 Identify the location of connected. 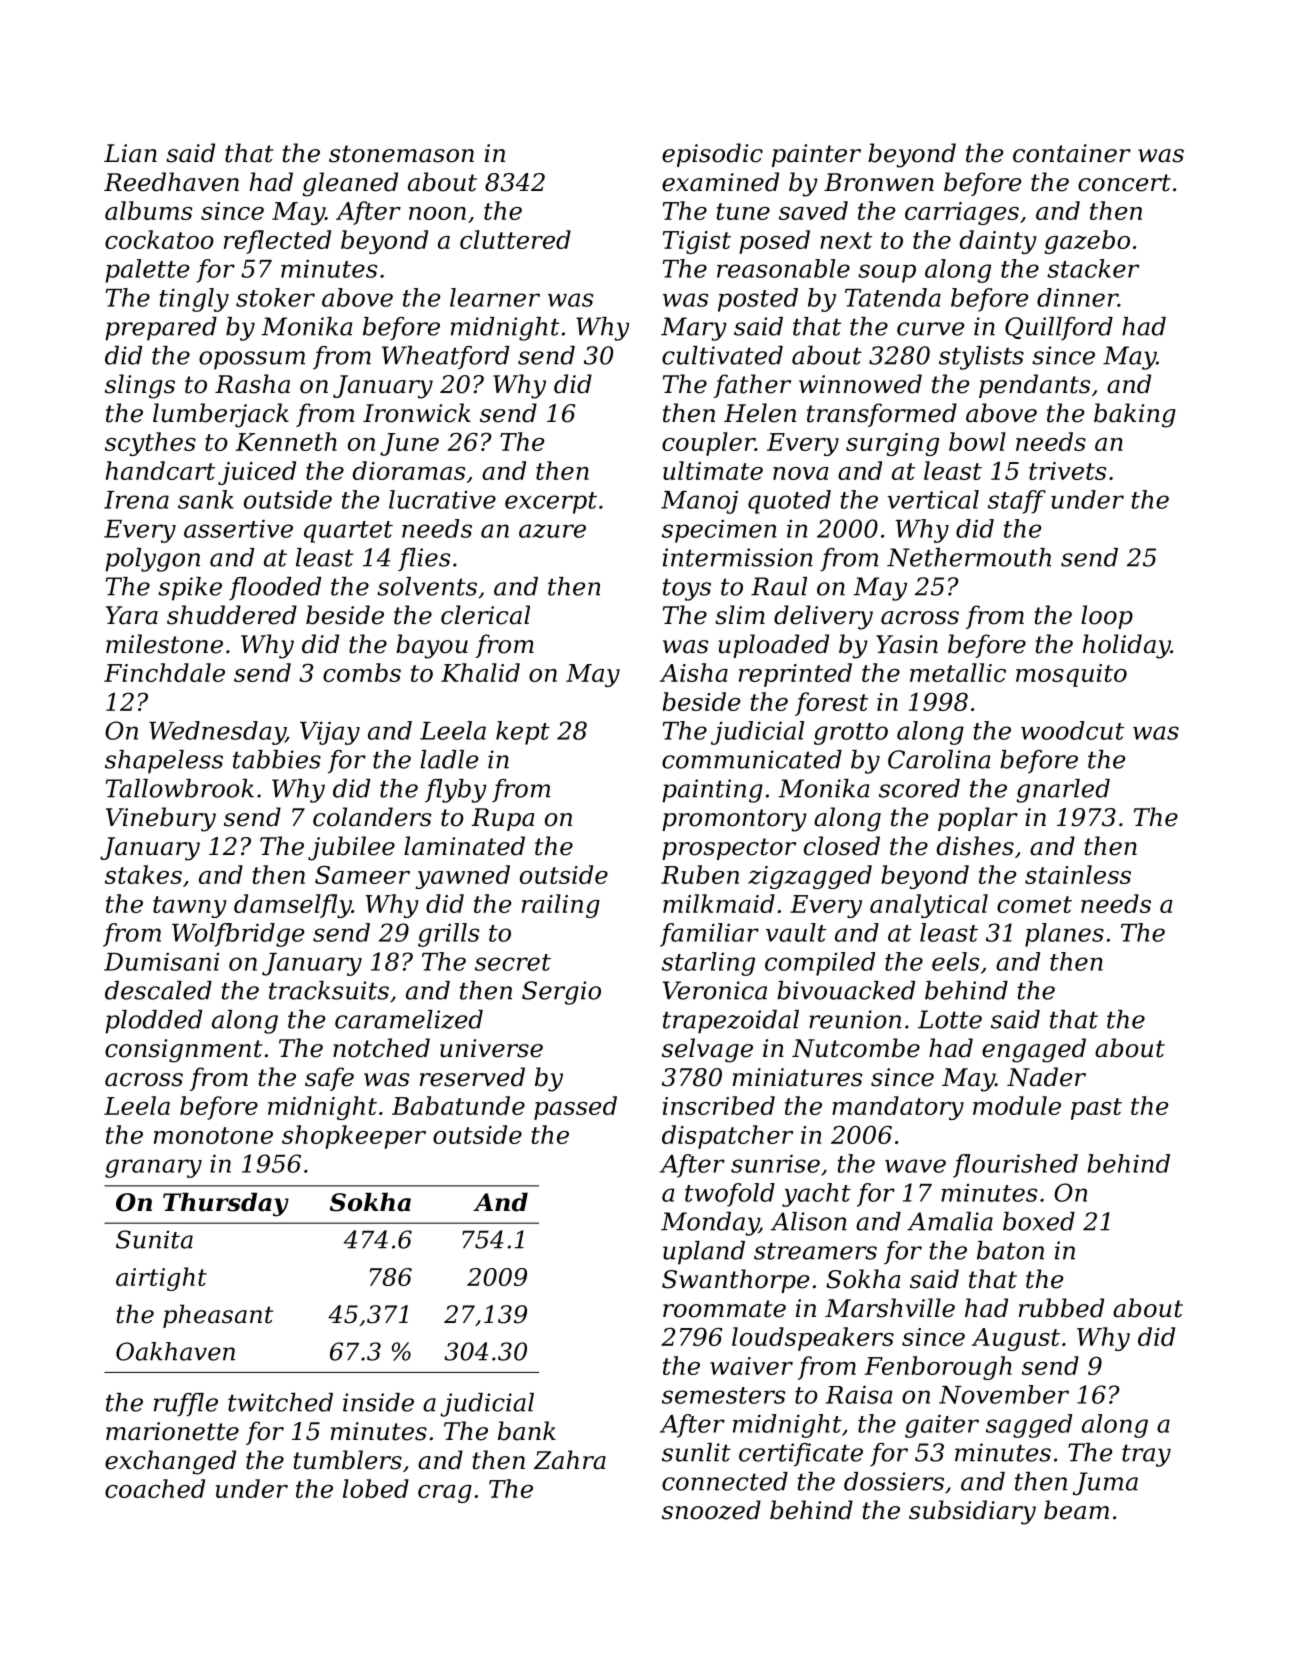
(725, 1481).
